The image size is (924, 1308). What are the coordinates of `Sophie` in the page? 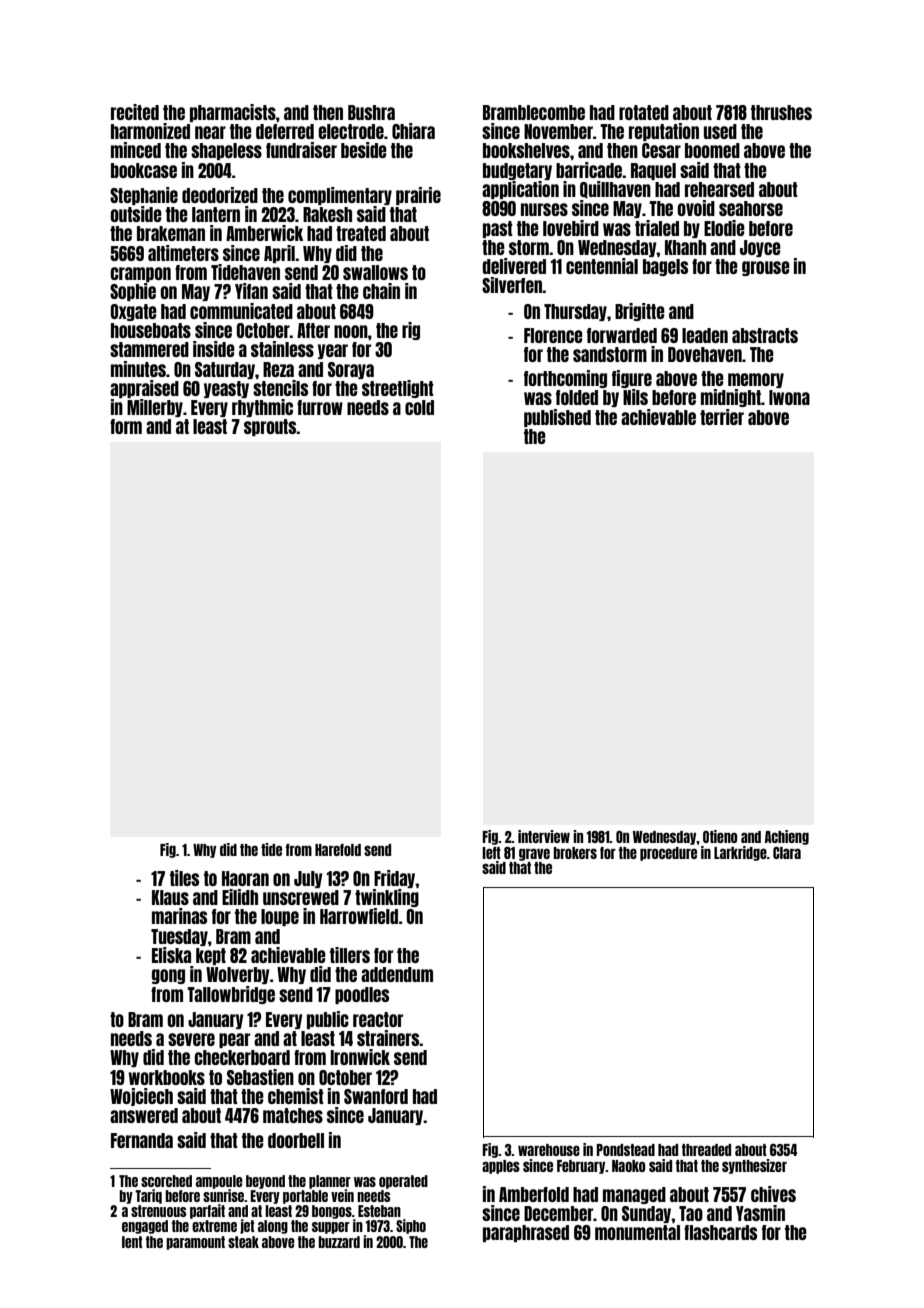 It's located at (133, 292).
